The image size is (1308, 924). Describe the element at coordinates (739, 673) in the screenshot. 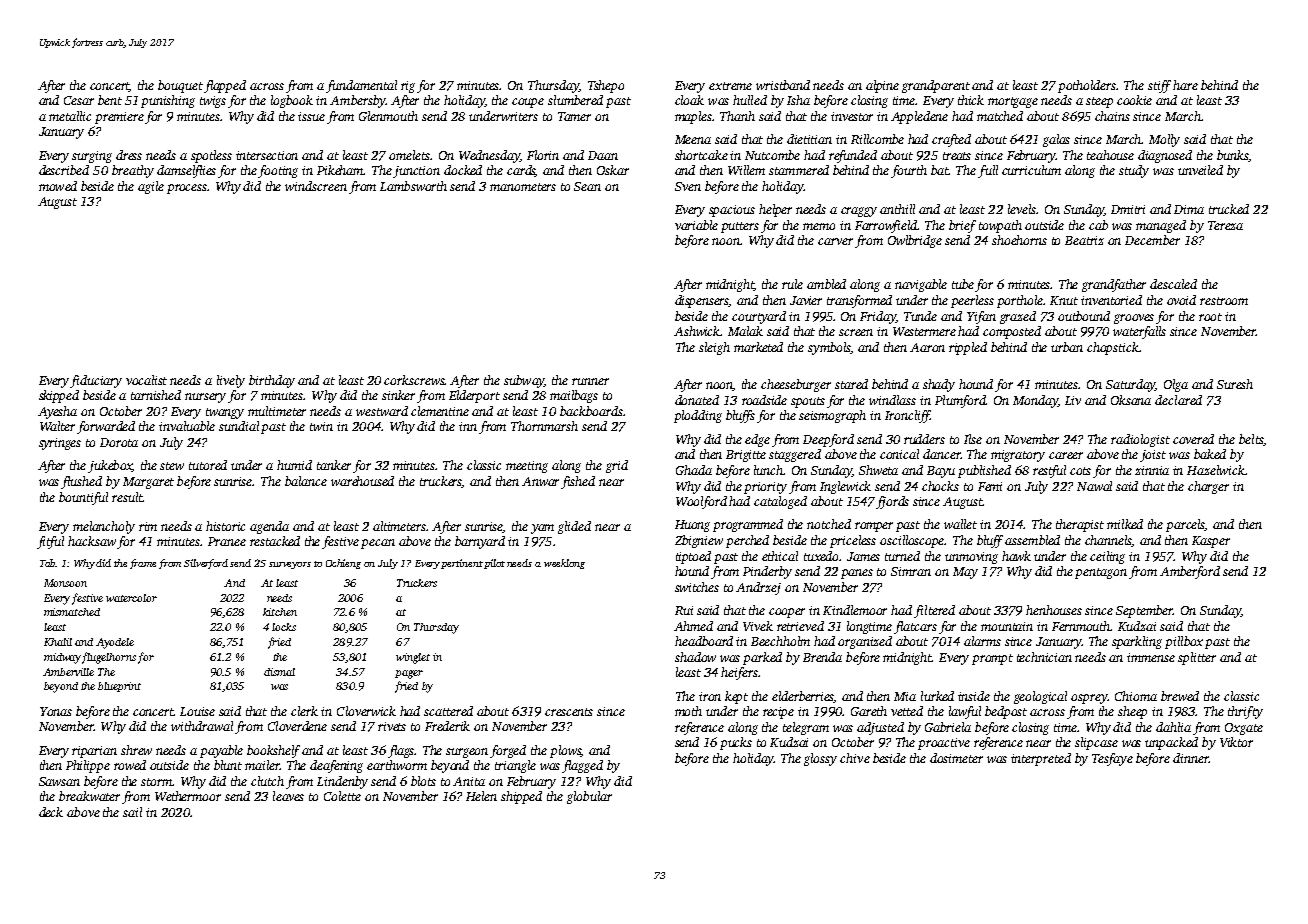

I see `heifers` at that location.
